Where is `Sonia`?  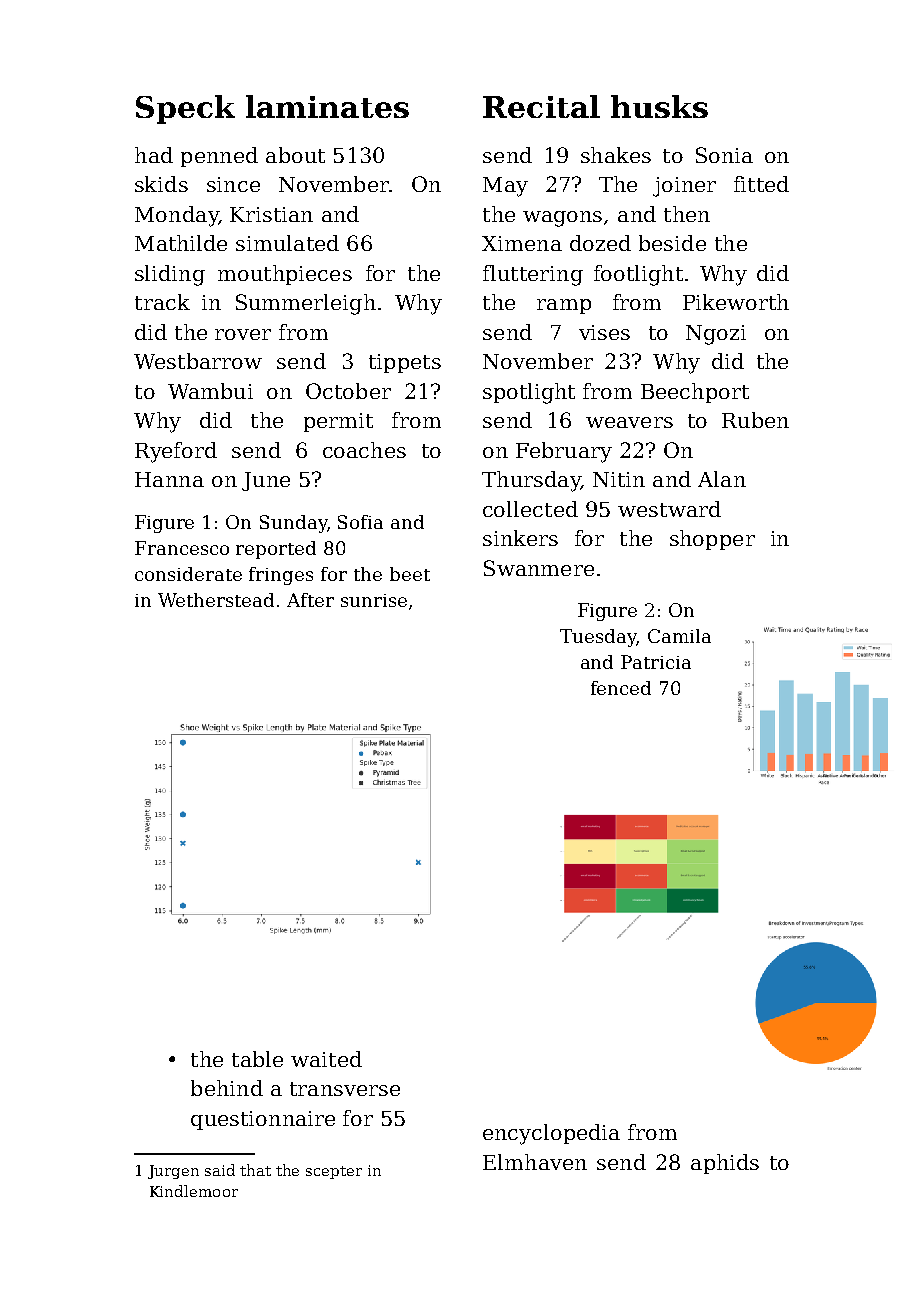
Sonia is located at coordinates (724, 155).
